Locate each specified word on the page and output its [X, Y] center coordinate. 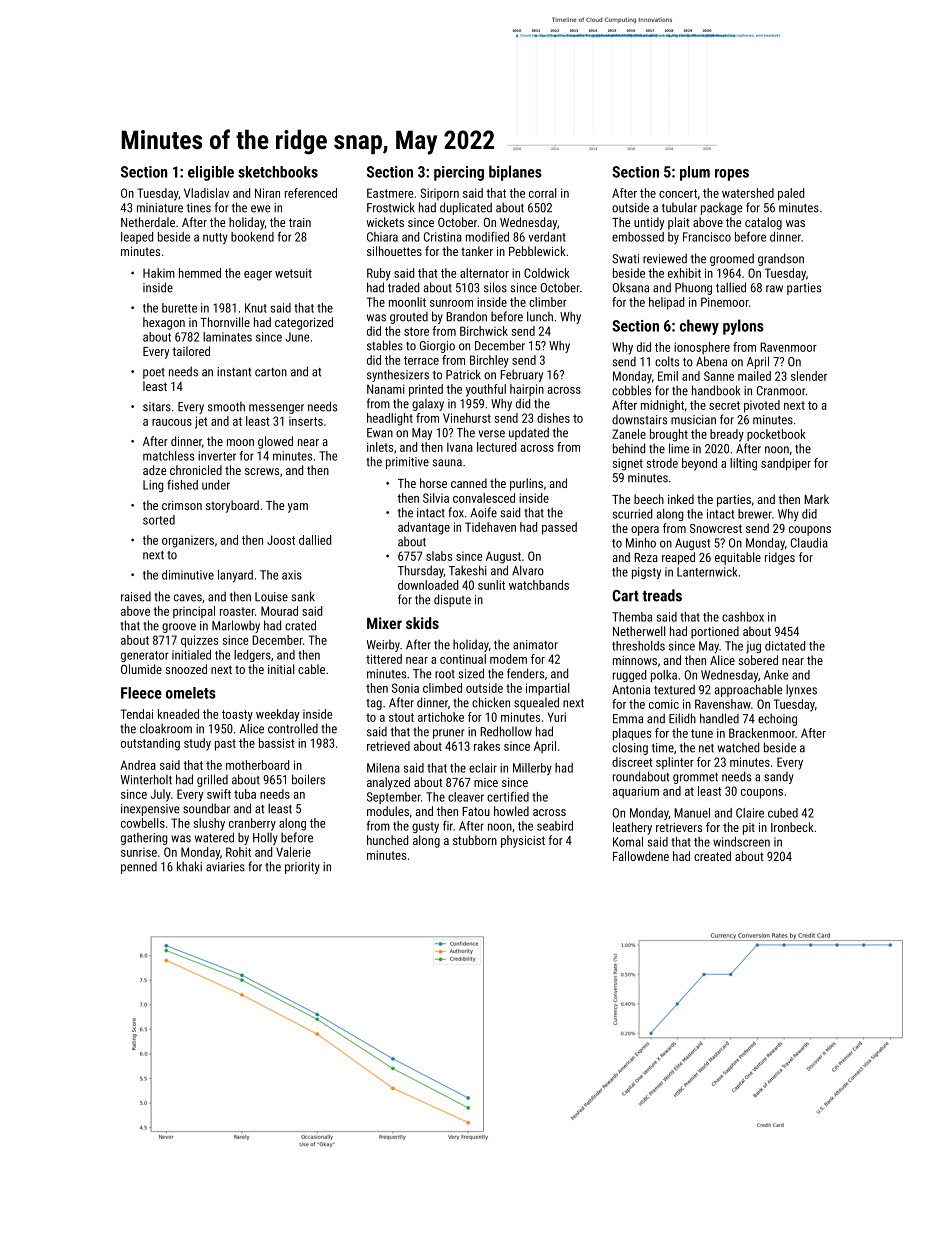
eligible [211, 173]
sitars [157, 407]
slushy [209, 824]
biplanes [515, 173]
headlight [390, 419]
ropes [732, 175]
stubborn [475, 840]
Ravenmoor [788, 347]
